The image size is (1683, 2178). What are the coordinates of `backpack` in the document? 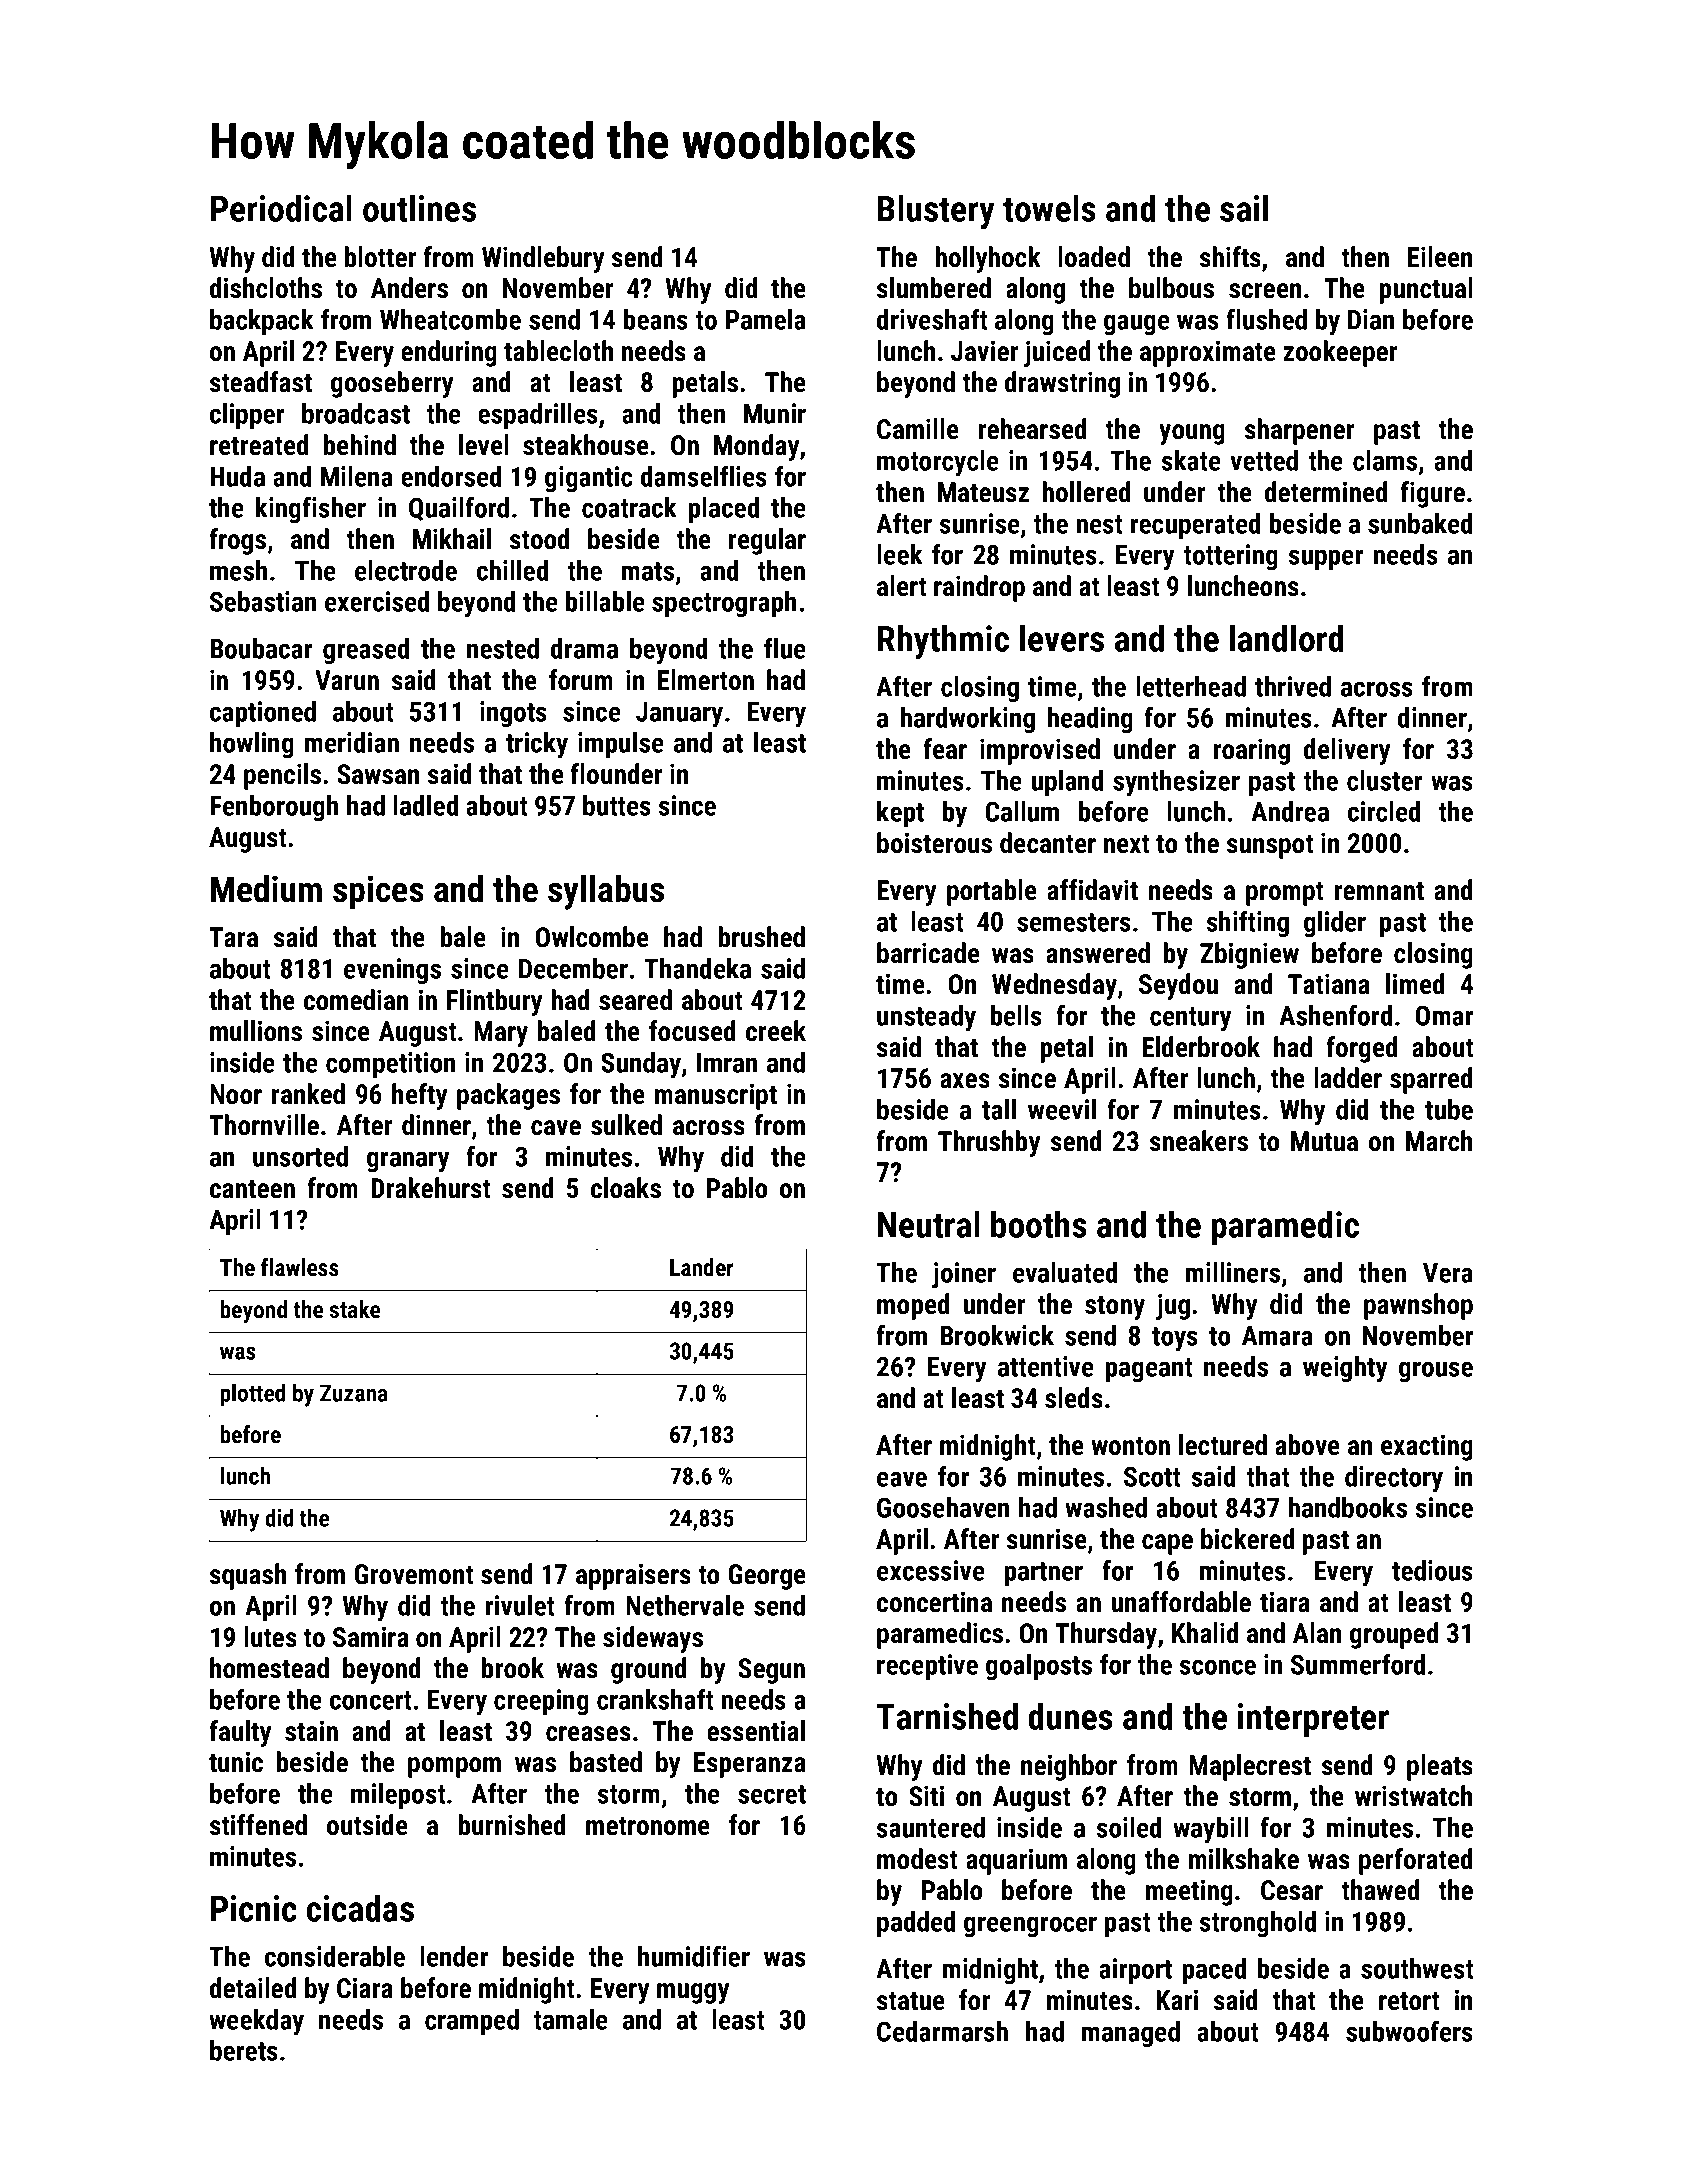 It's located at (262, 322).
